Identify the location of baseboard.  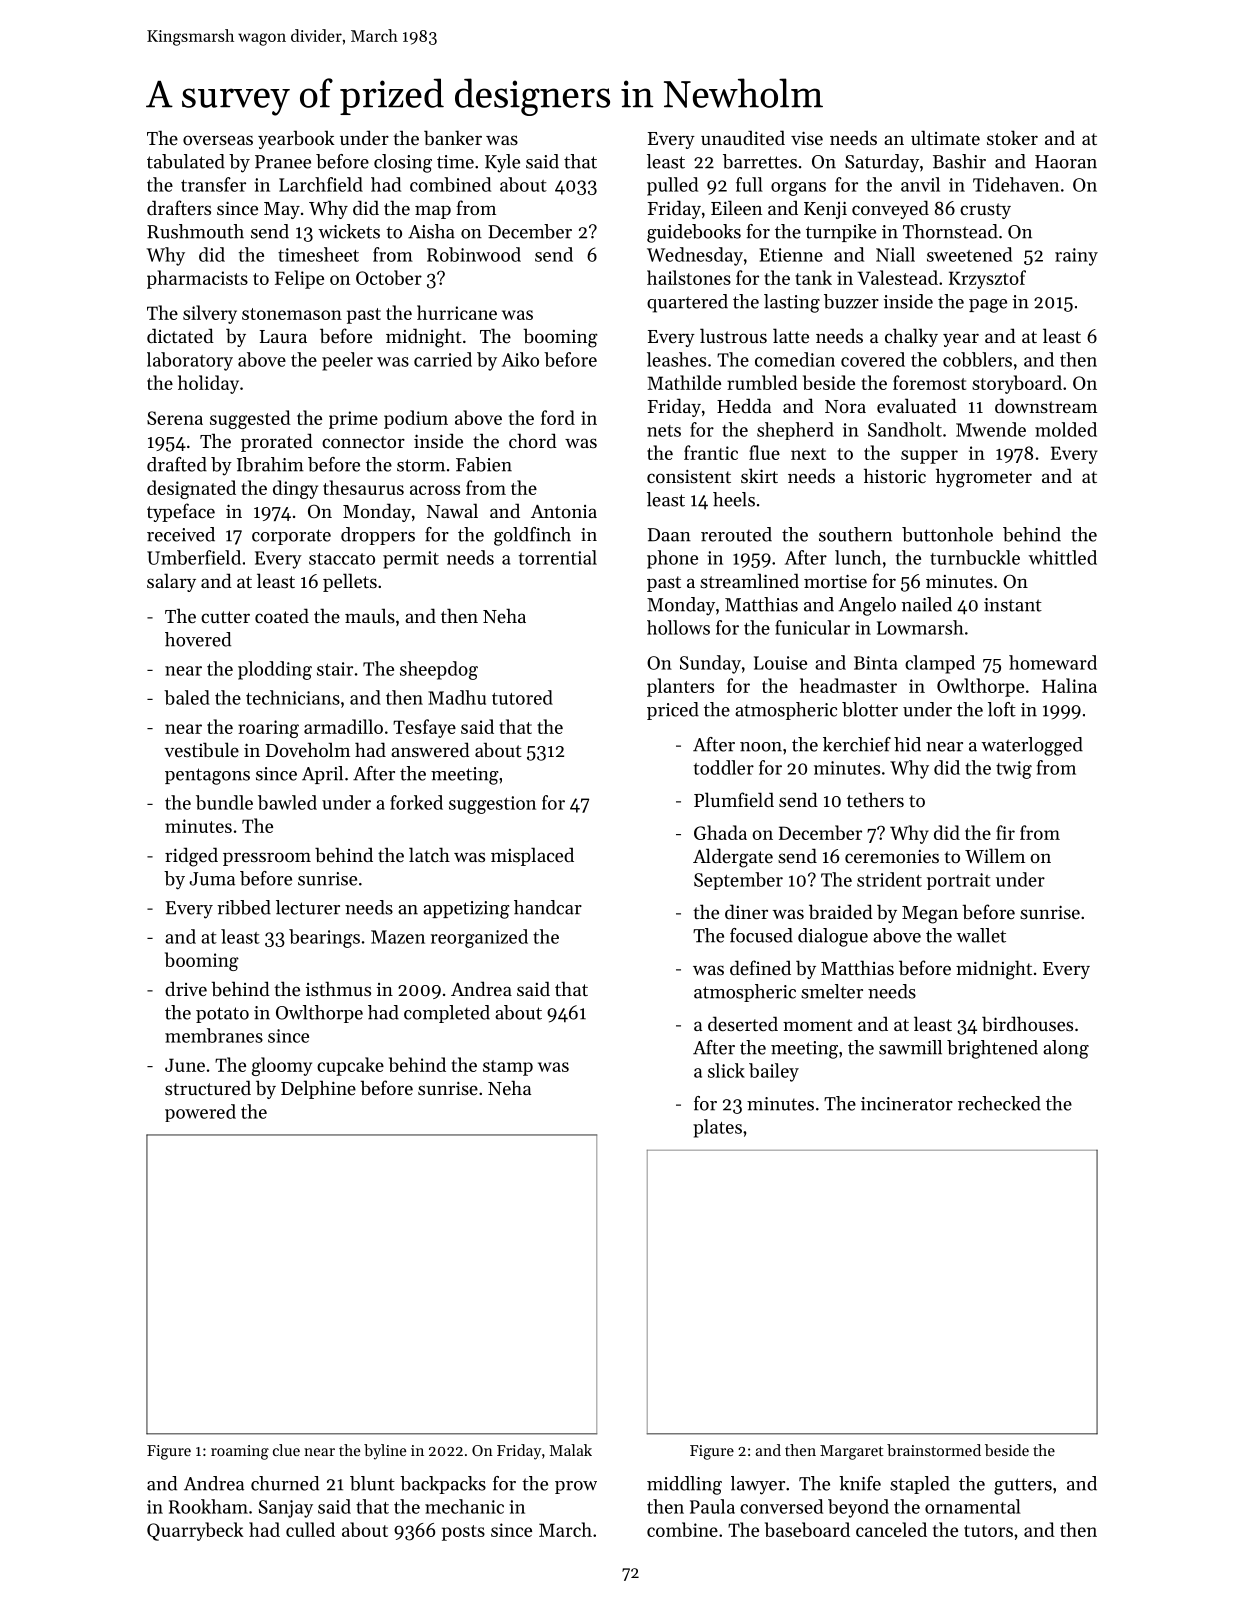
(807, 1529).
